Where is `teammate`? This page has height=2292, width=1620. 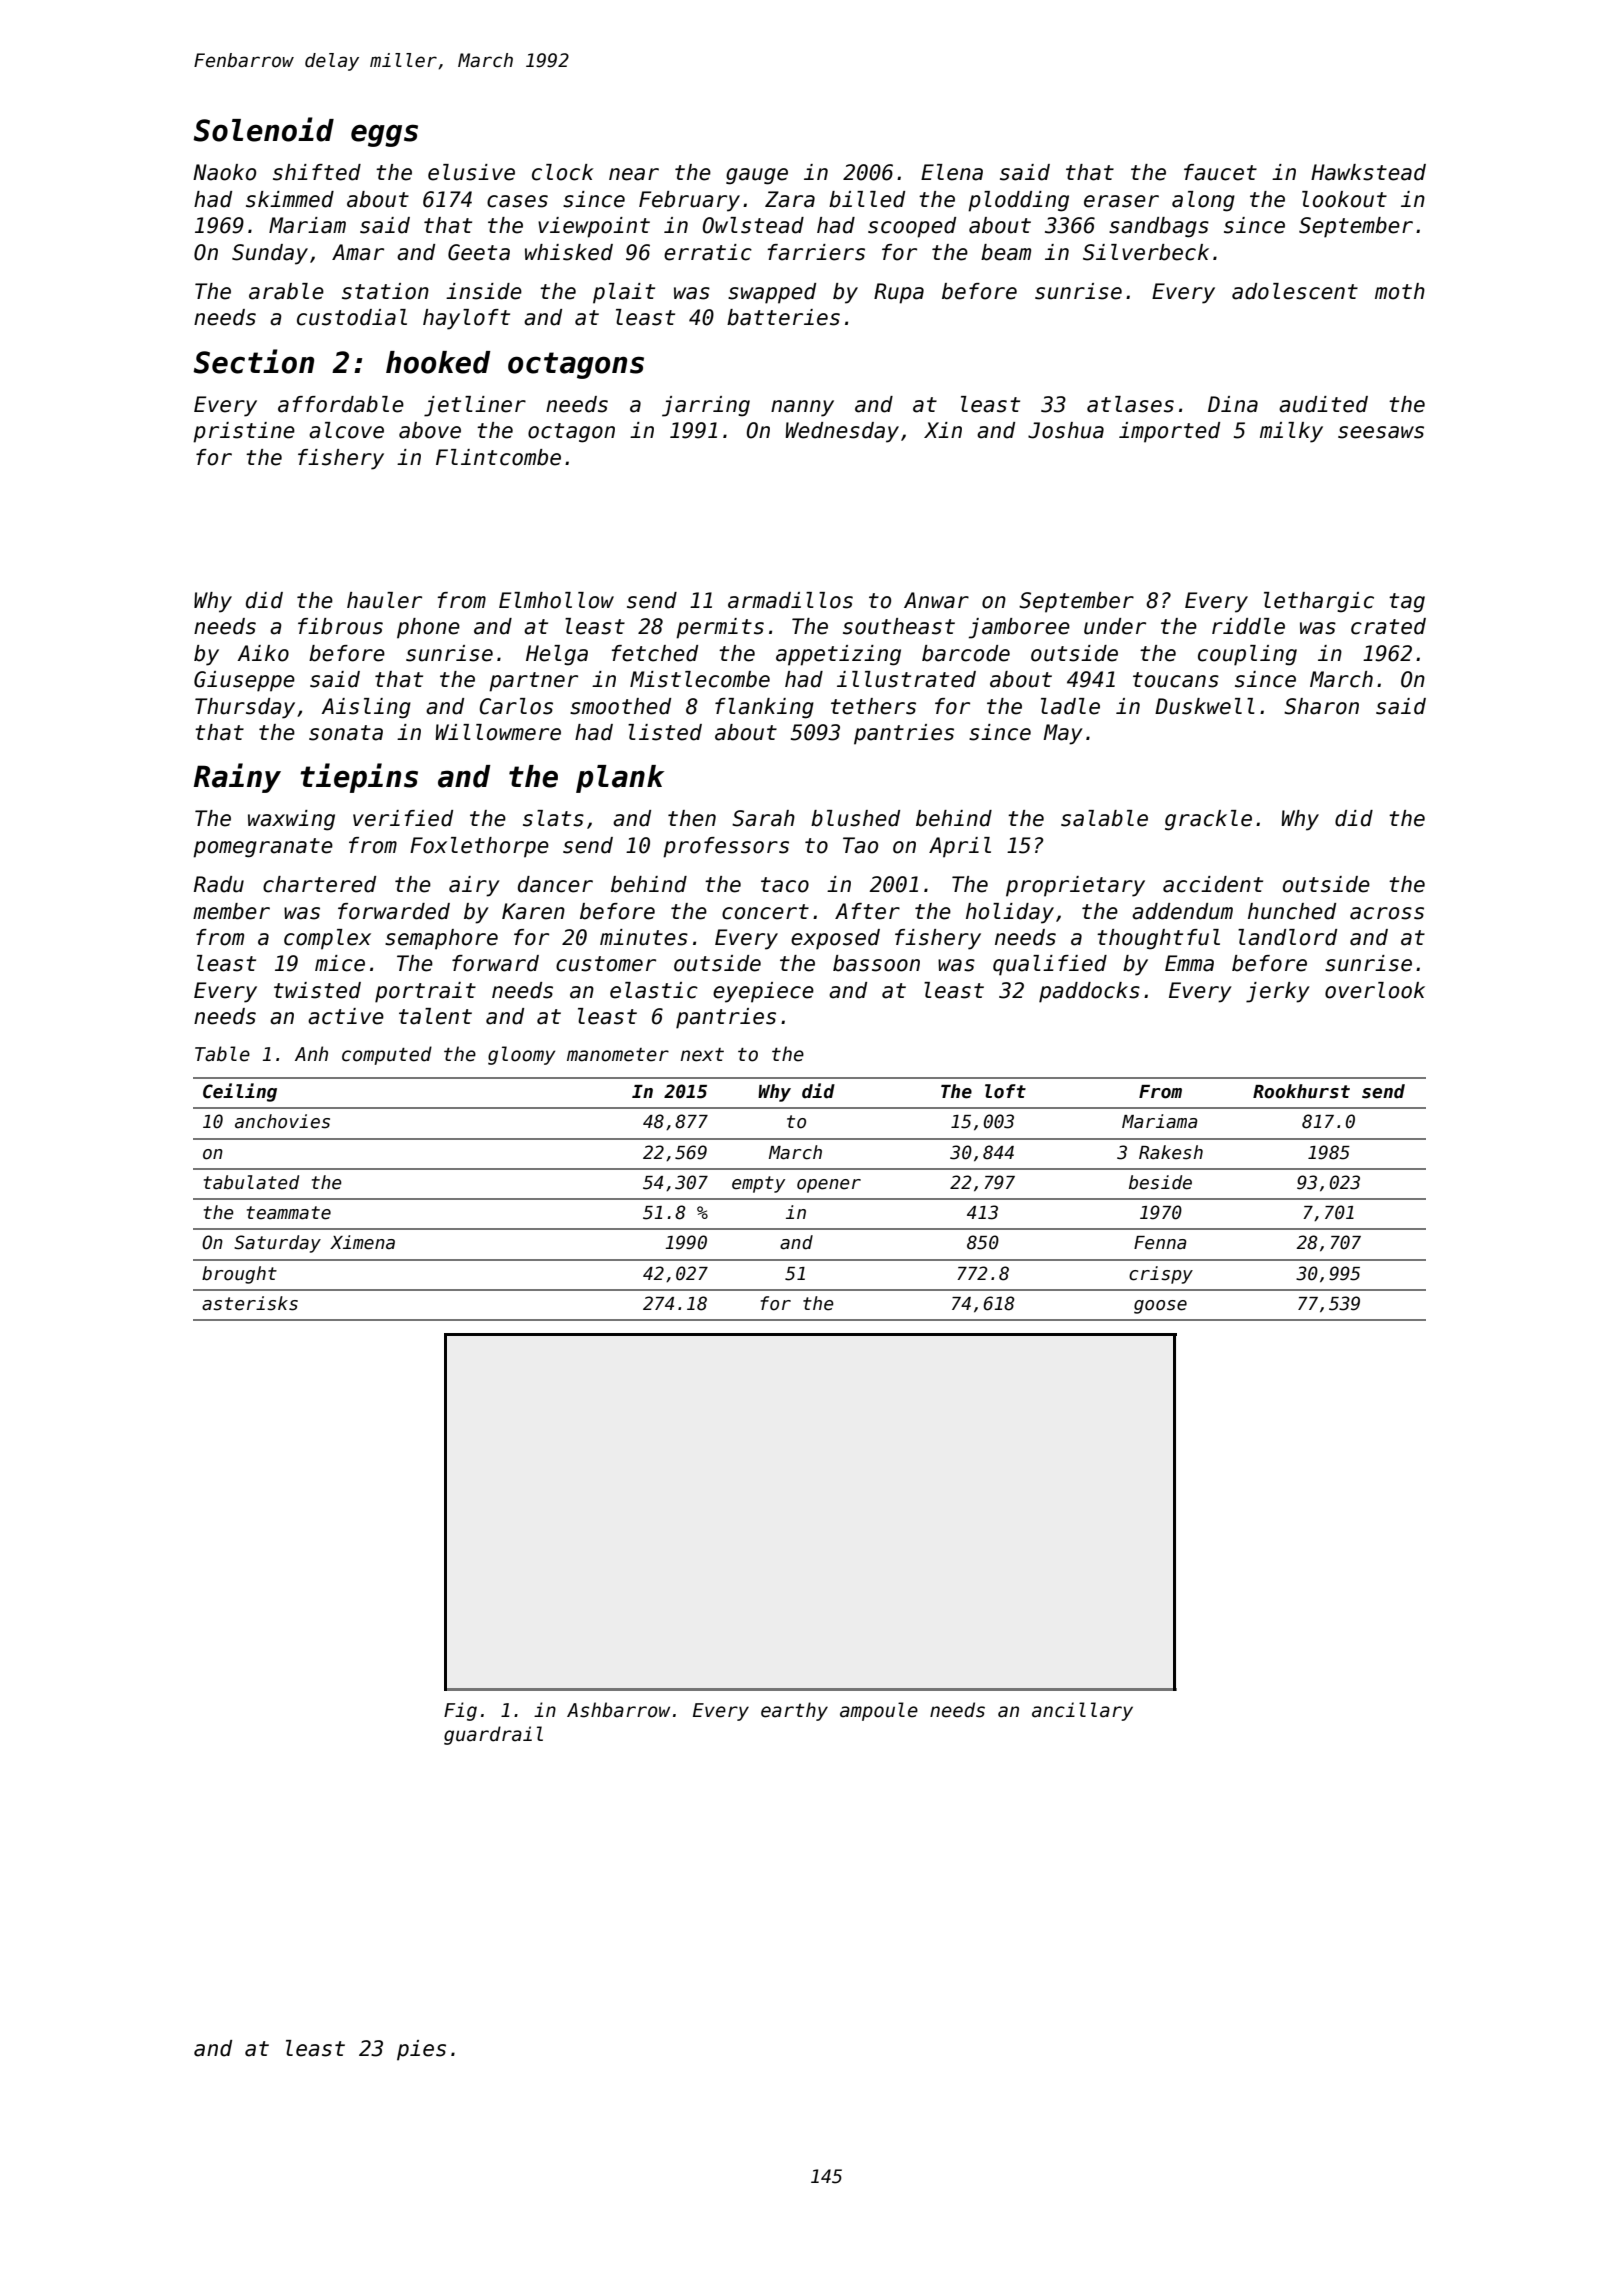 teammate is located at coordinates (289, 1213).
